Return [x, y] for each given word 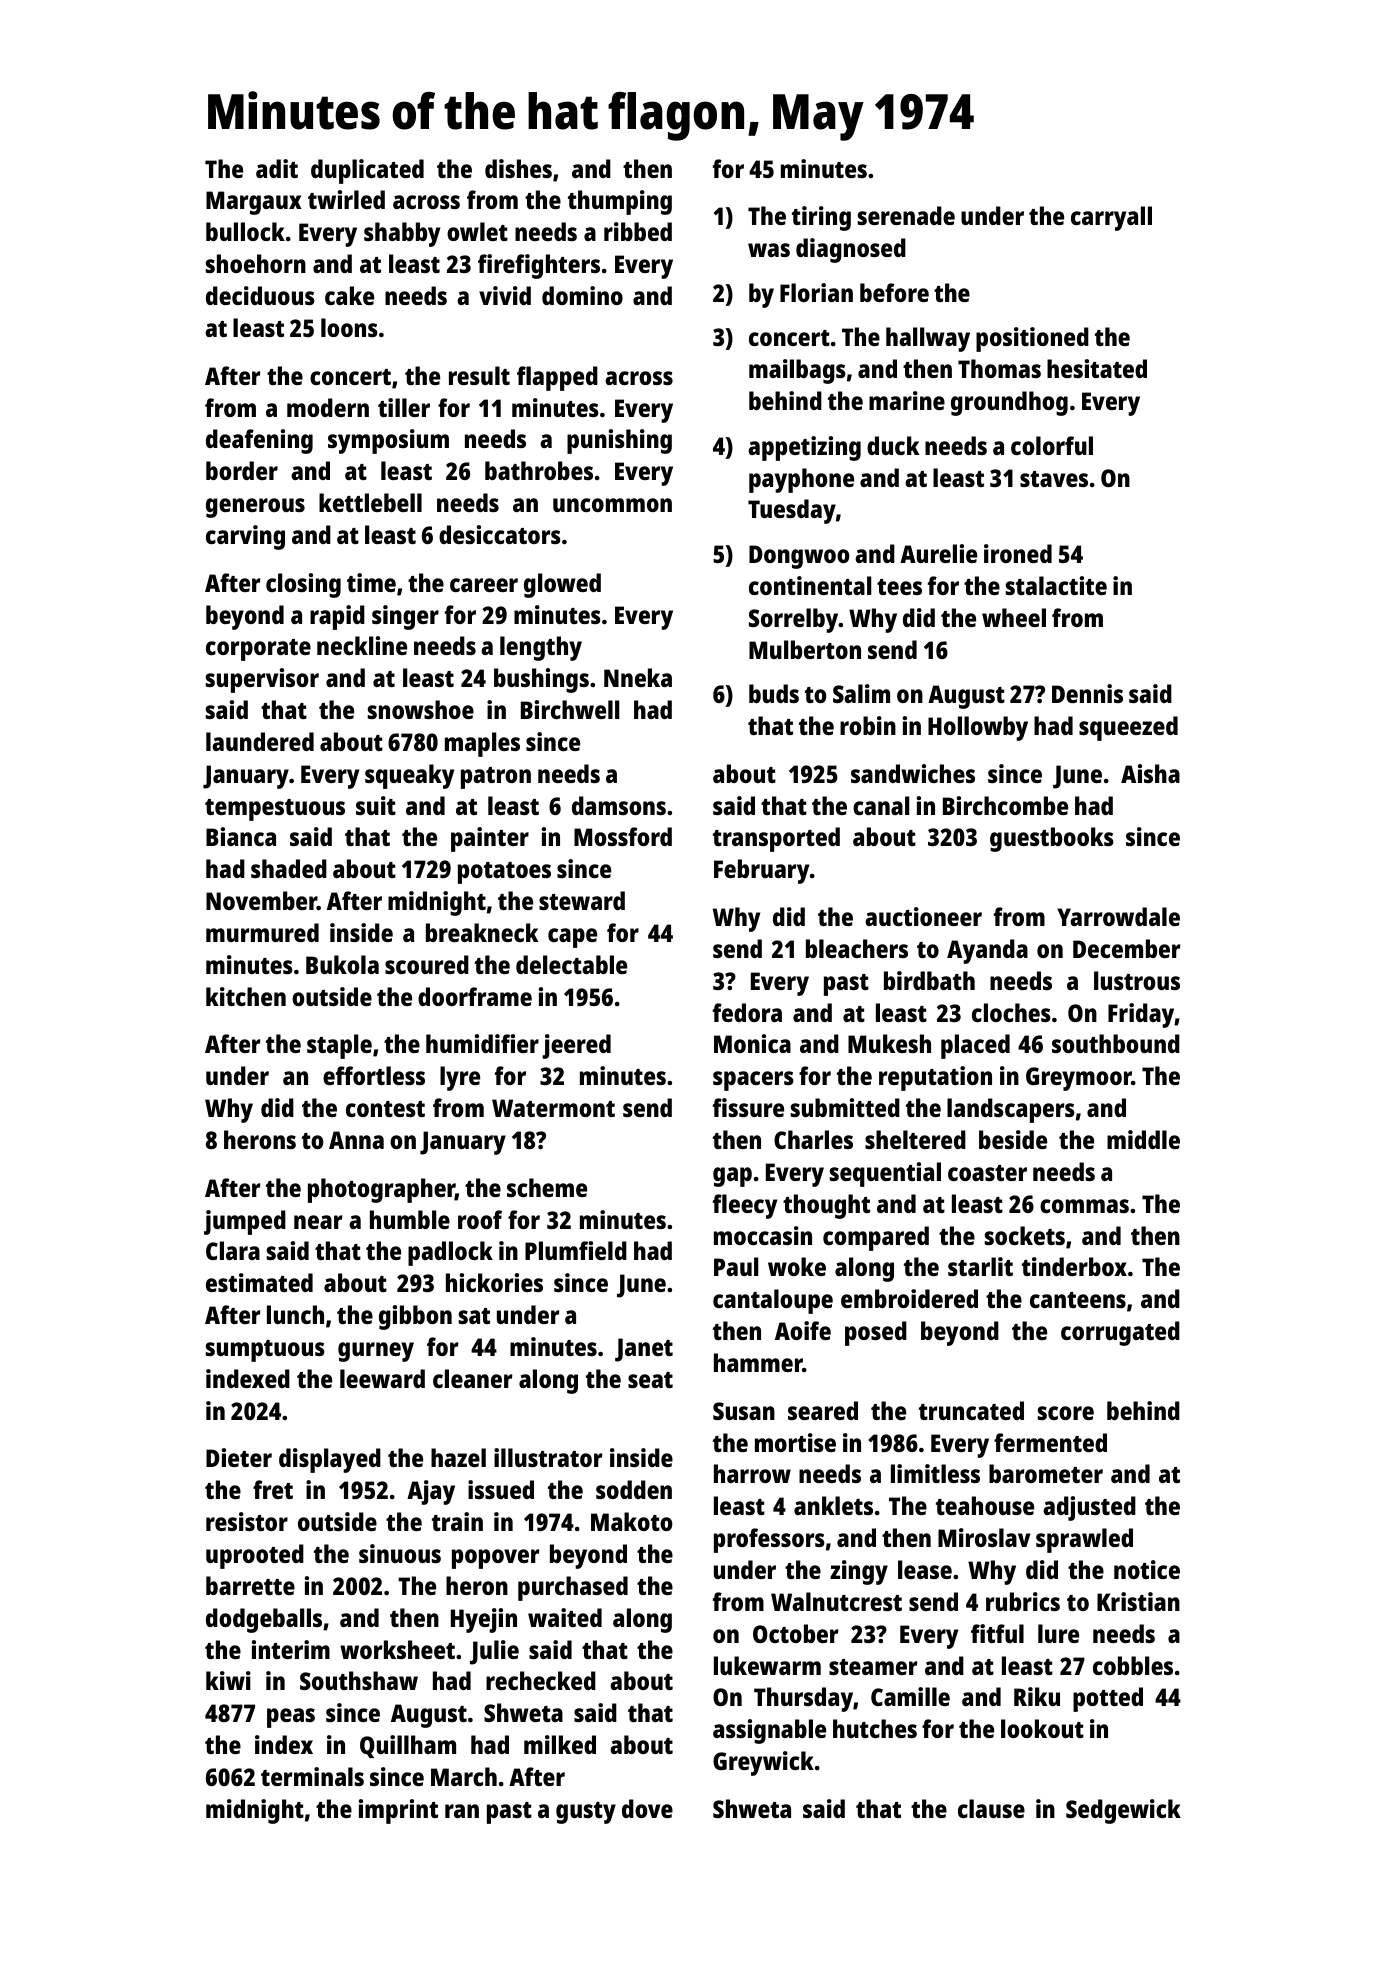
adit [277, 168]
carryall [1111, 218]
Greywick [763, 1763]
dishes [518, 168]
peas [291, 1718]
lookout [1042, 1728]
